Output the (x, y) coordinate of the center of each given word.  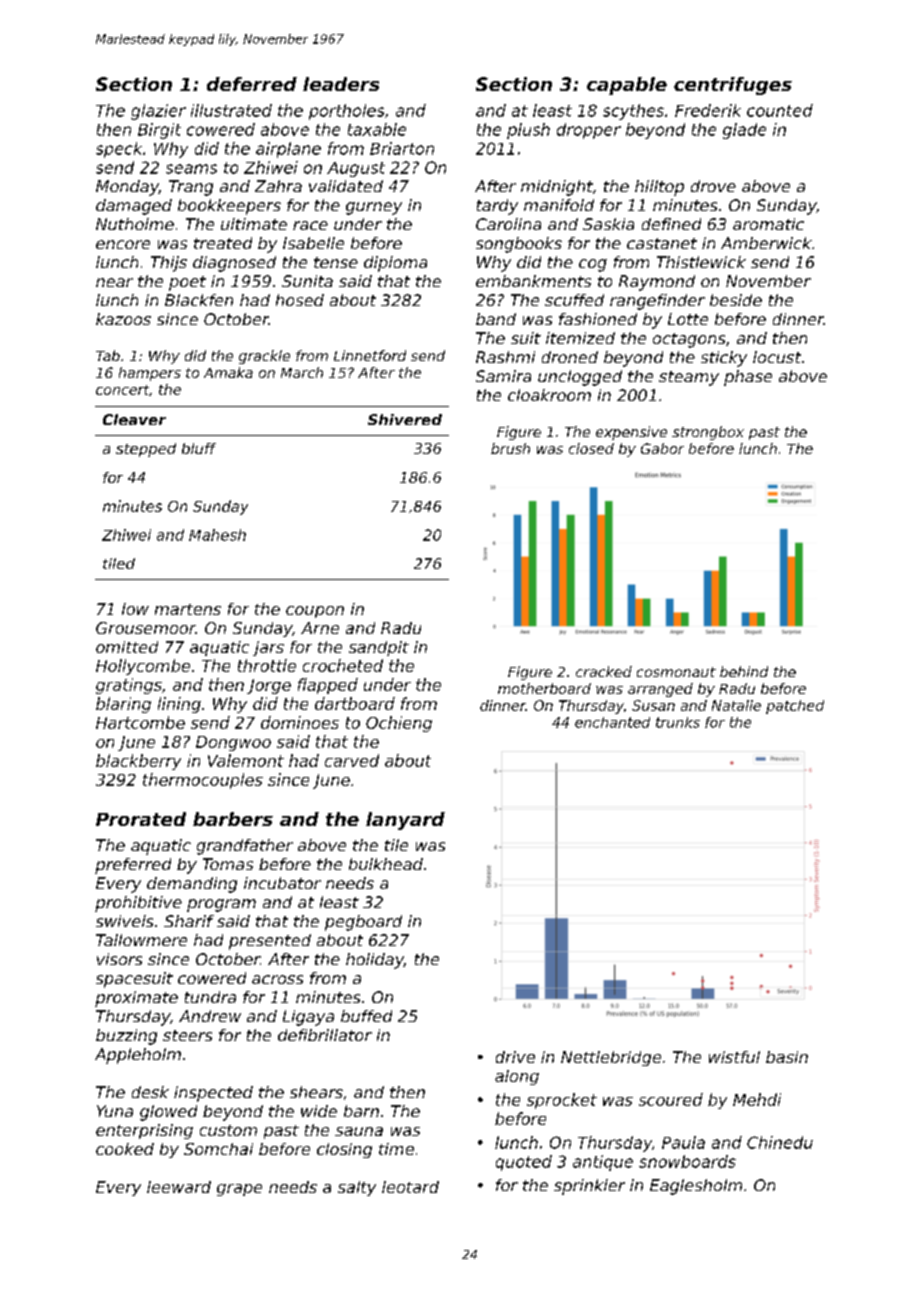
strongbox (708, 433)
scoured (671, 1099)
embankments (533, 281)
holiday (375, 961)
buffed (366, 1016)
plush (528, 131)
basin (787, 1057)
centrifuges (733, 86)
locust (777, 357)
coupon (315, 612)
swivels (124, 921)
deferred (252, 84)
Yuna (115, 1111)
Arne (320, 628)
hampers (150, 374)
